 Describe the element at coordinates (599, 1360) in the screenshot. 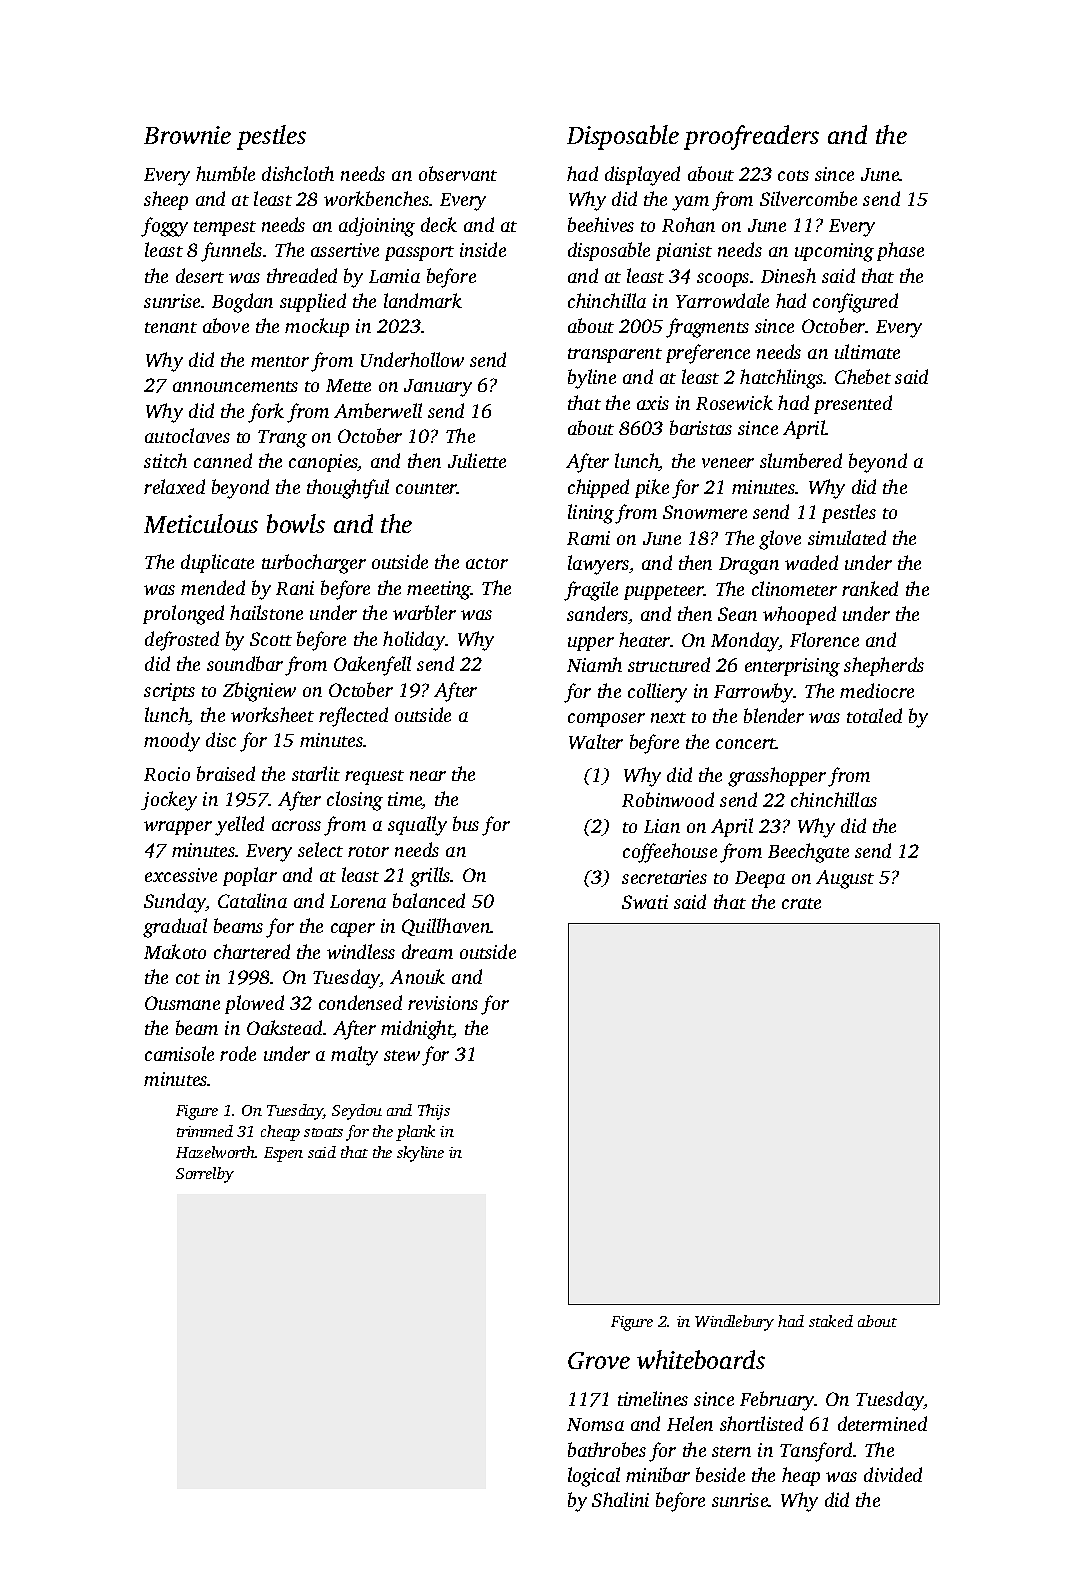

I see `Grove` at that location.
